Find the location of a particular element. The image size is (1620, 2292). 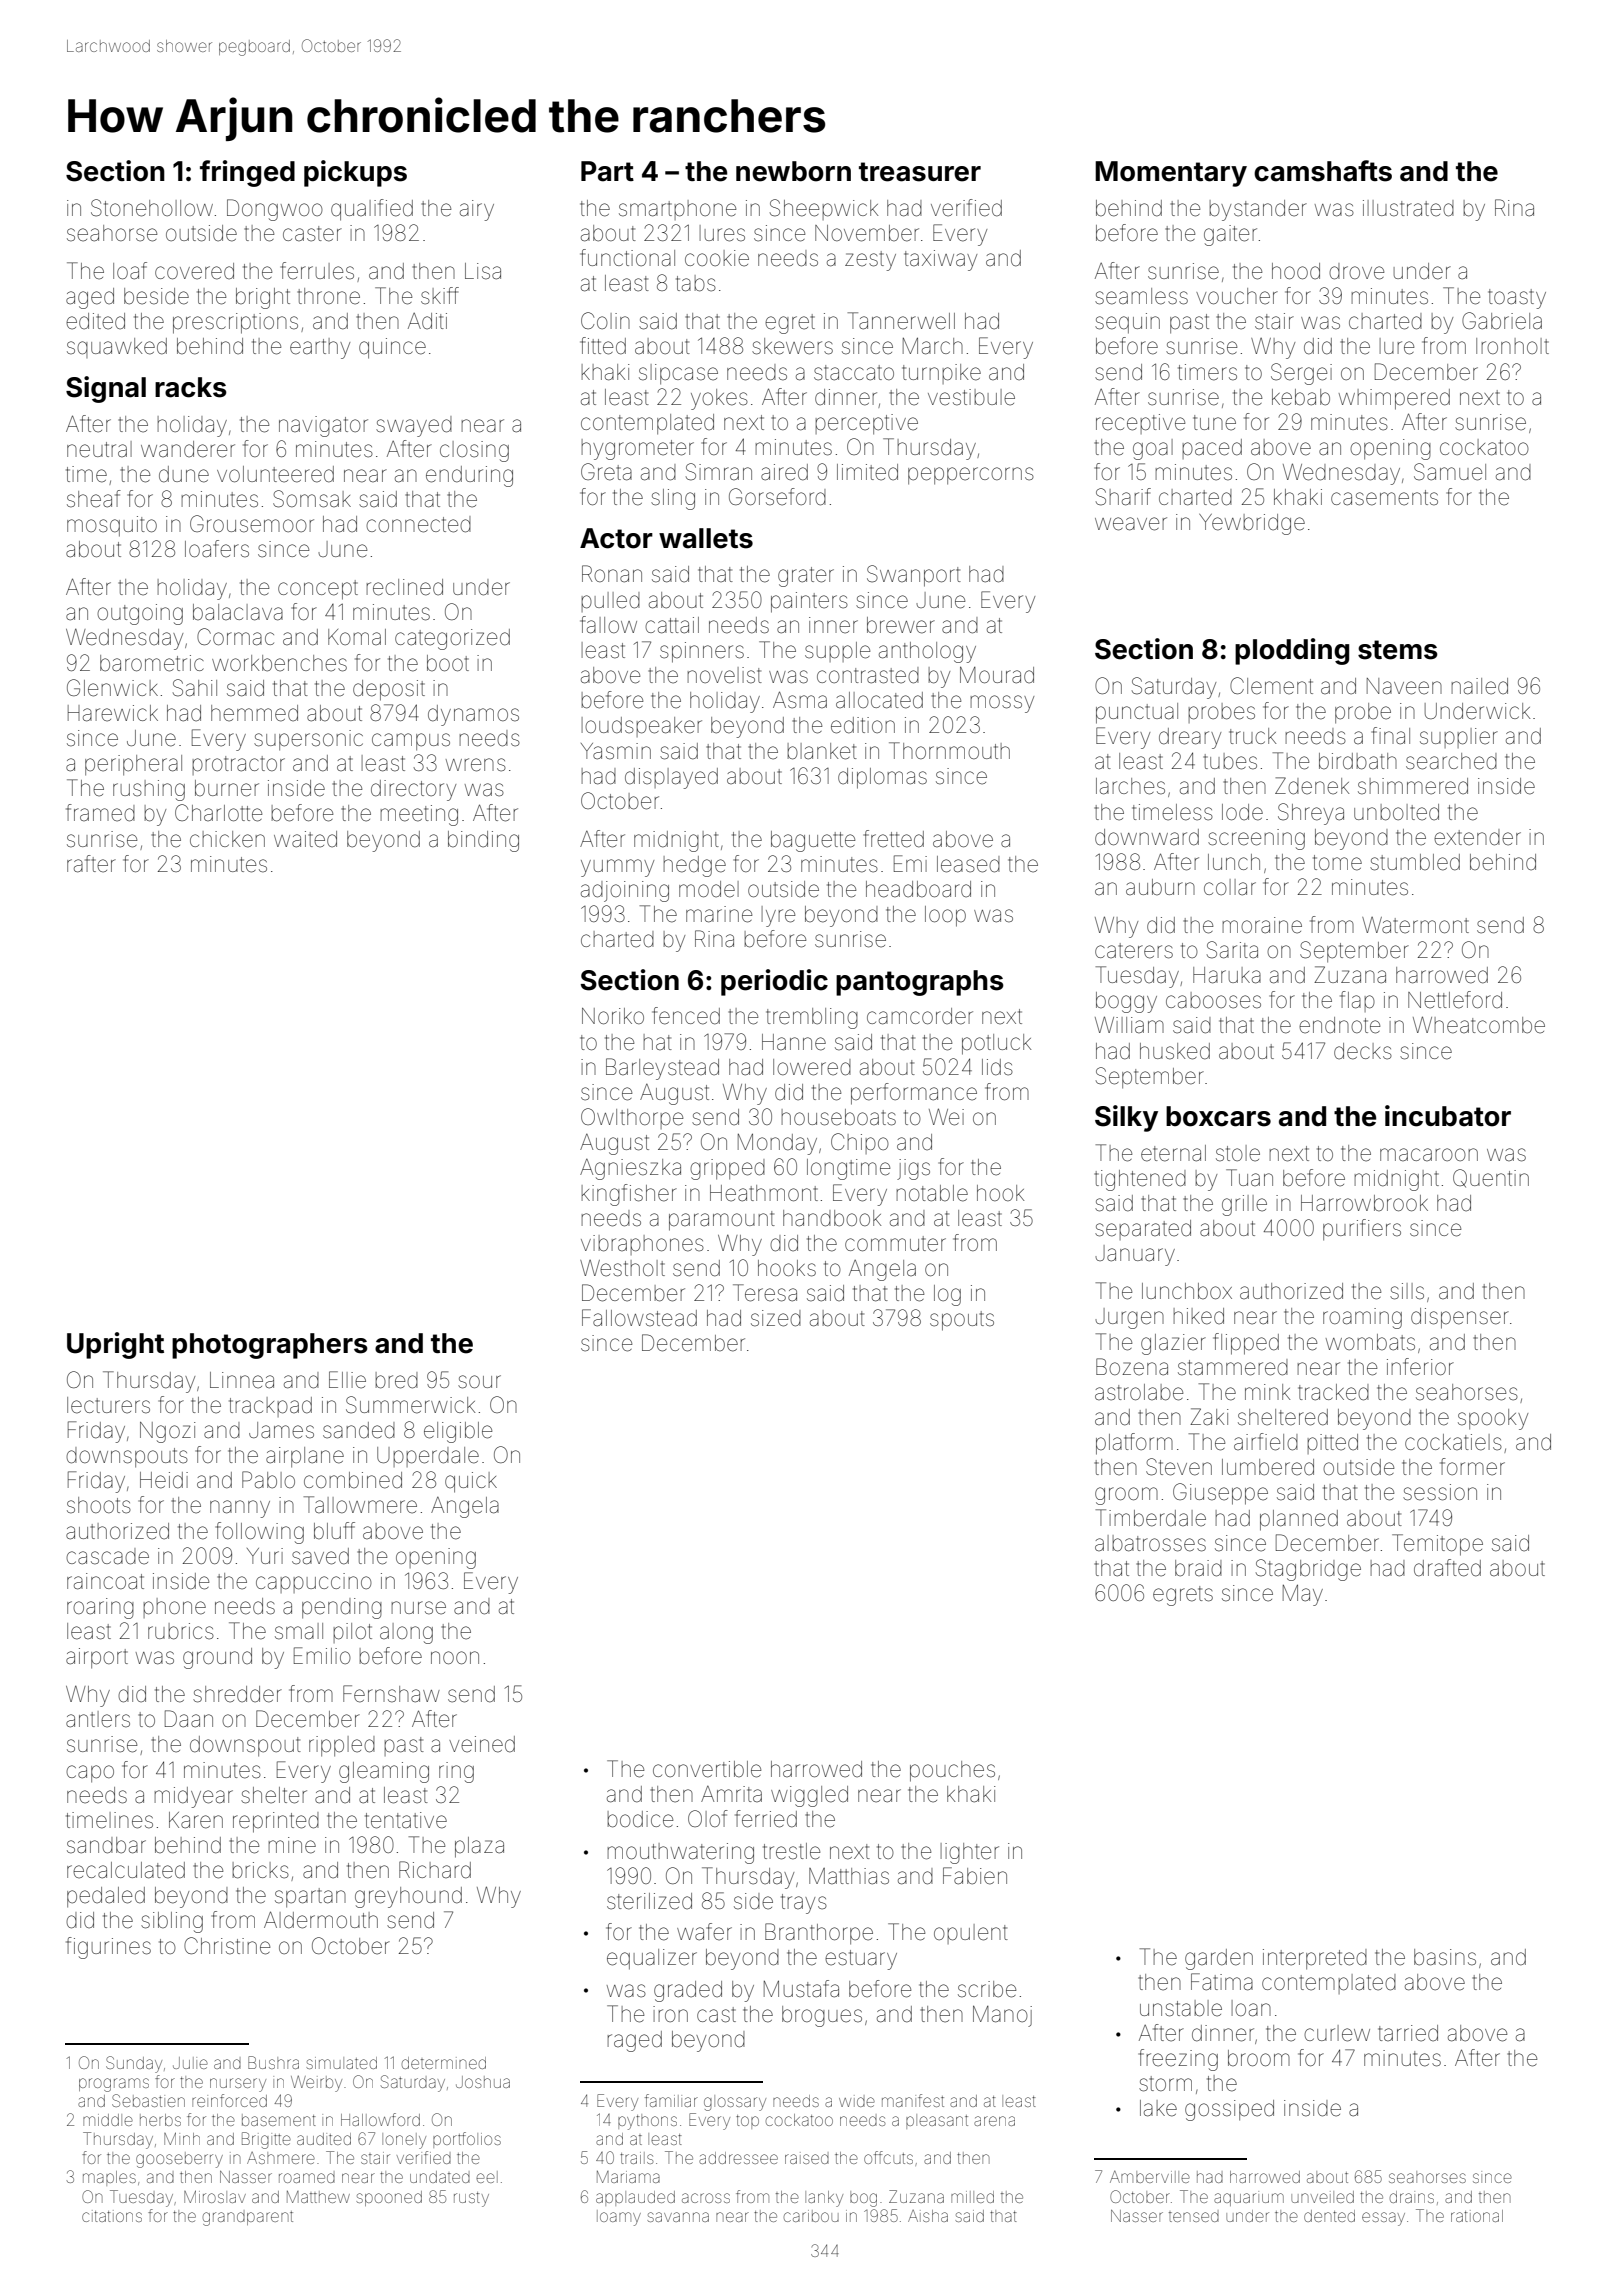

qualified is located at coordinates (372, 210).
